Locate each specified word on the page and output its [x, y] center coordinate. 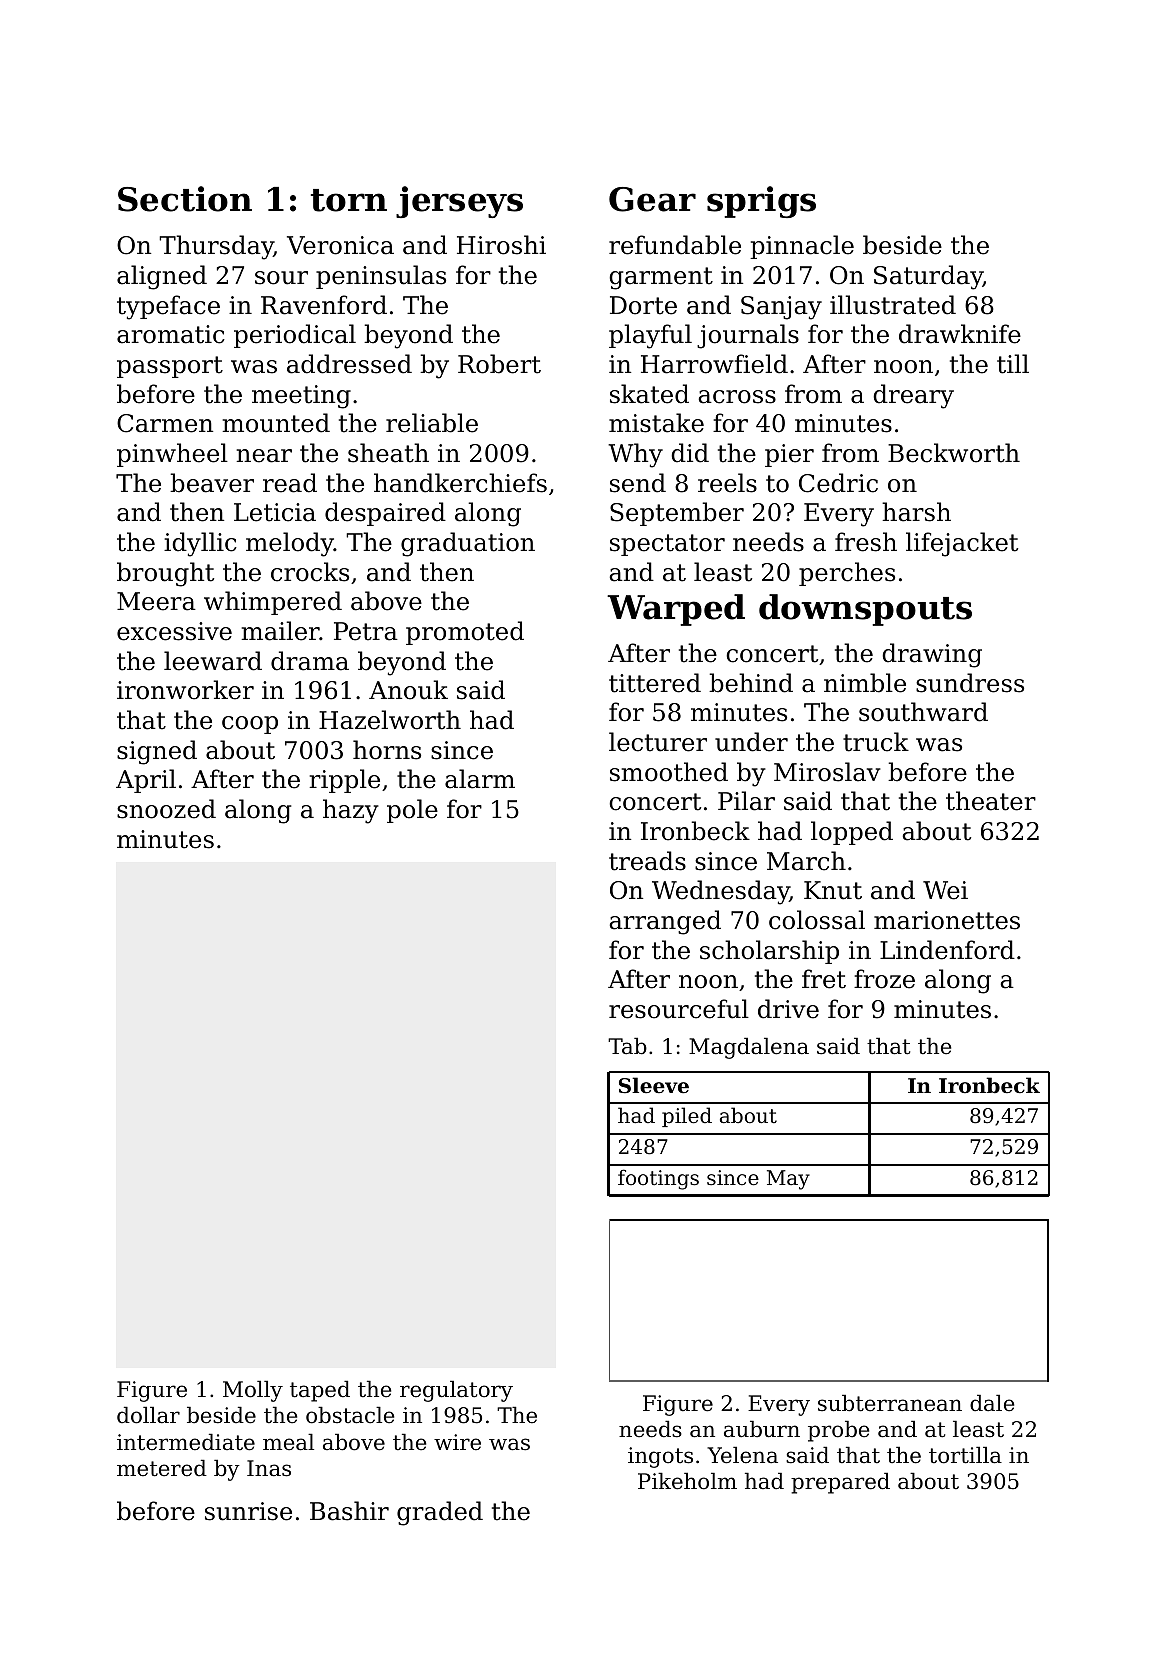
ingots [660, 1457]
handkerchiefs [460, 483]
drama [310, 661]
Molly [253, 1391]
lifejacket [962, 544]
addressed [349, 364]
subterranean [890, 1403]
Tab [627, 1046]
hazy [351, 811]
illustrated [893, 305]
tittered [655, 683]
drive [788, 1009]
